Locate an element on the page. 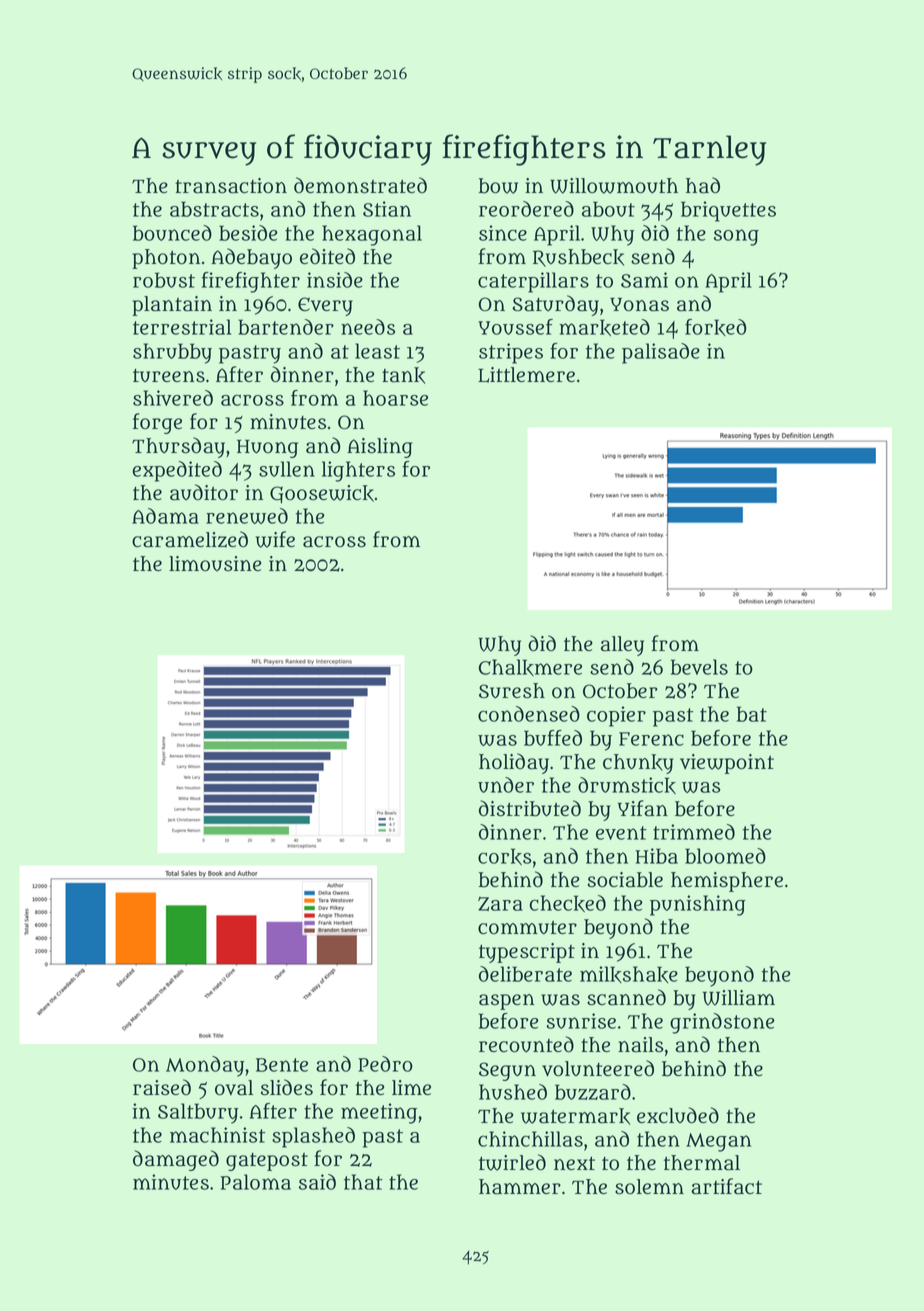 This document has width=924, height=1311. corks is located at coordinates (505, 856).
